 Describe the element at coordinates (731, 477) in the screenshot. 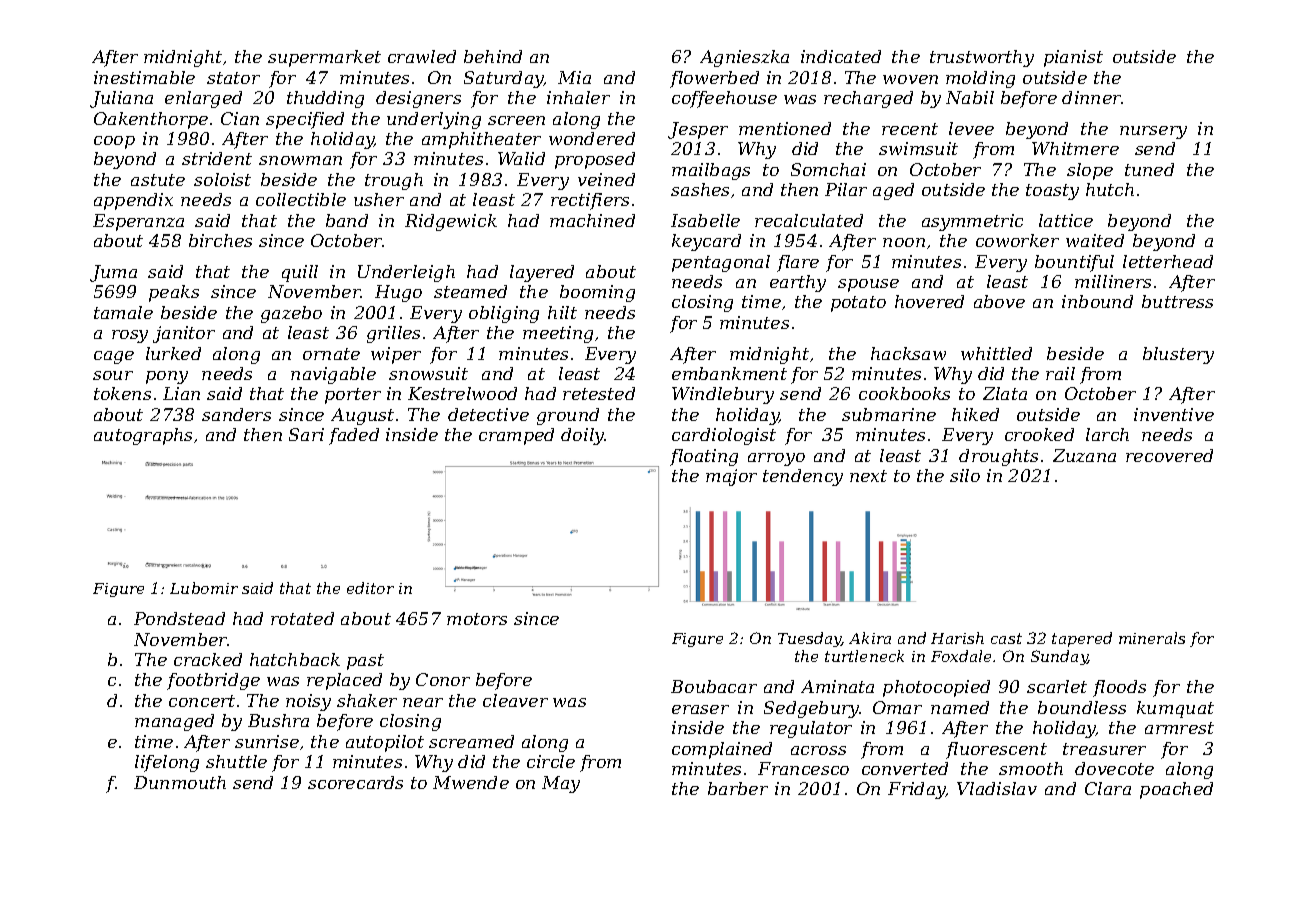

I see `major` at that location.
